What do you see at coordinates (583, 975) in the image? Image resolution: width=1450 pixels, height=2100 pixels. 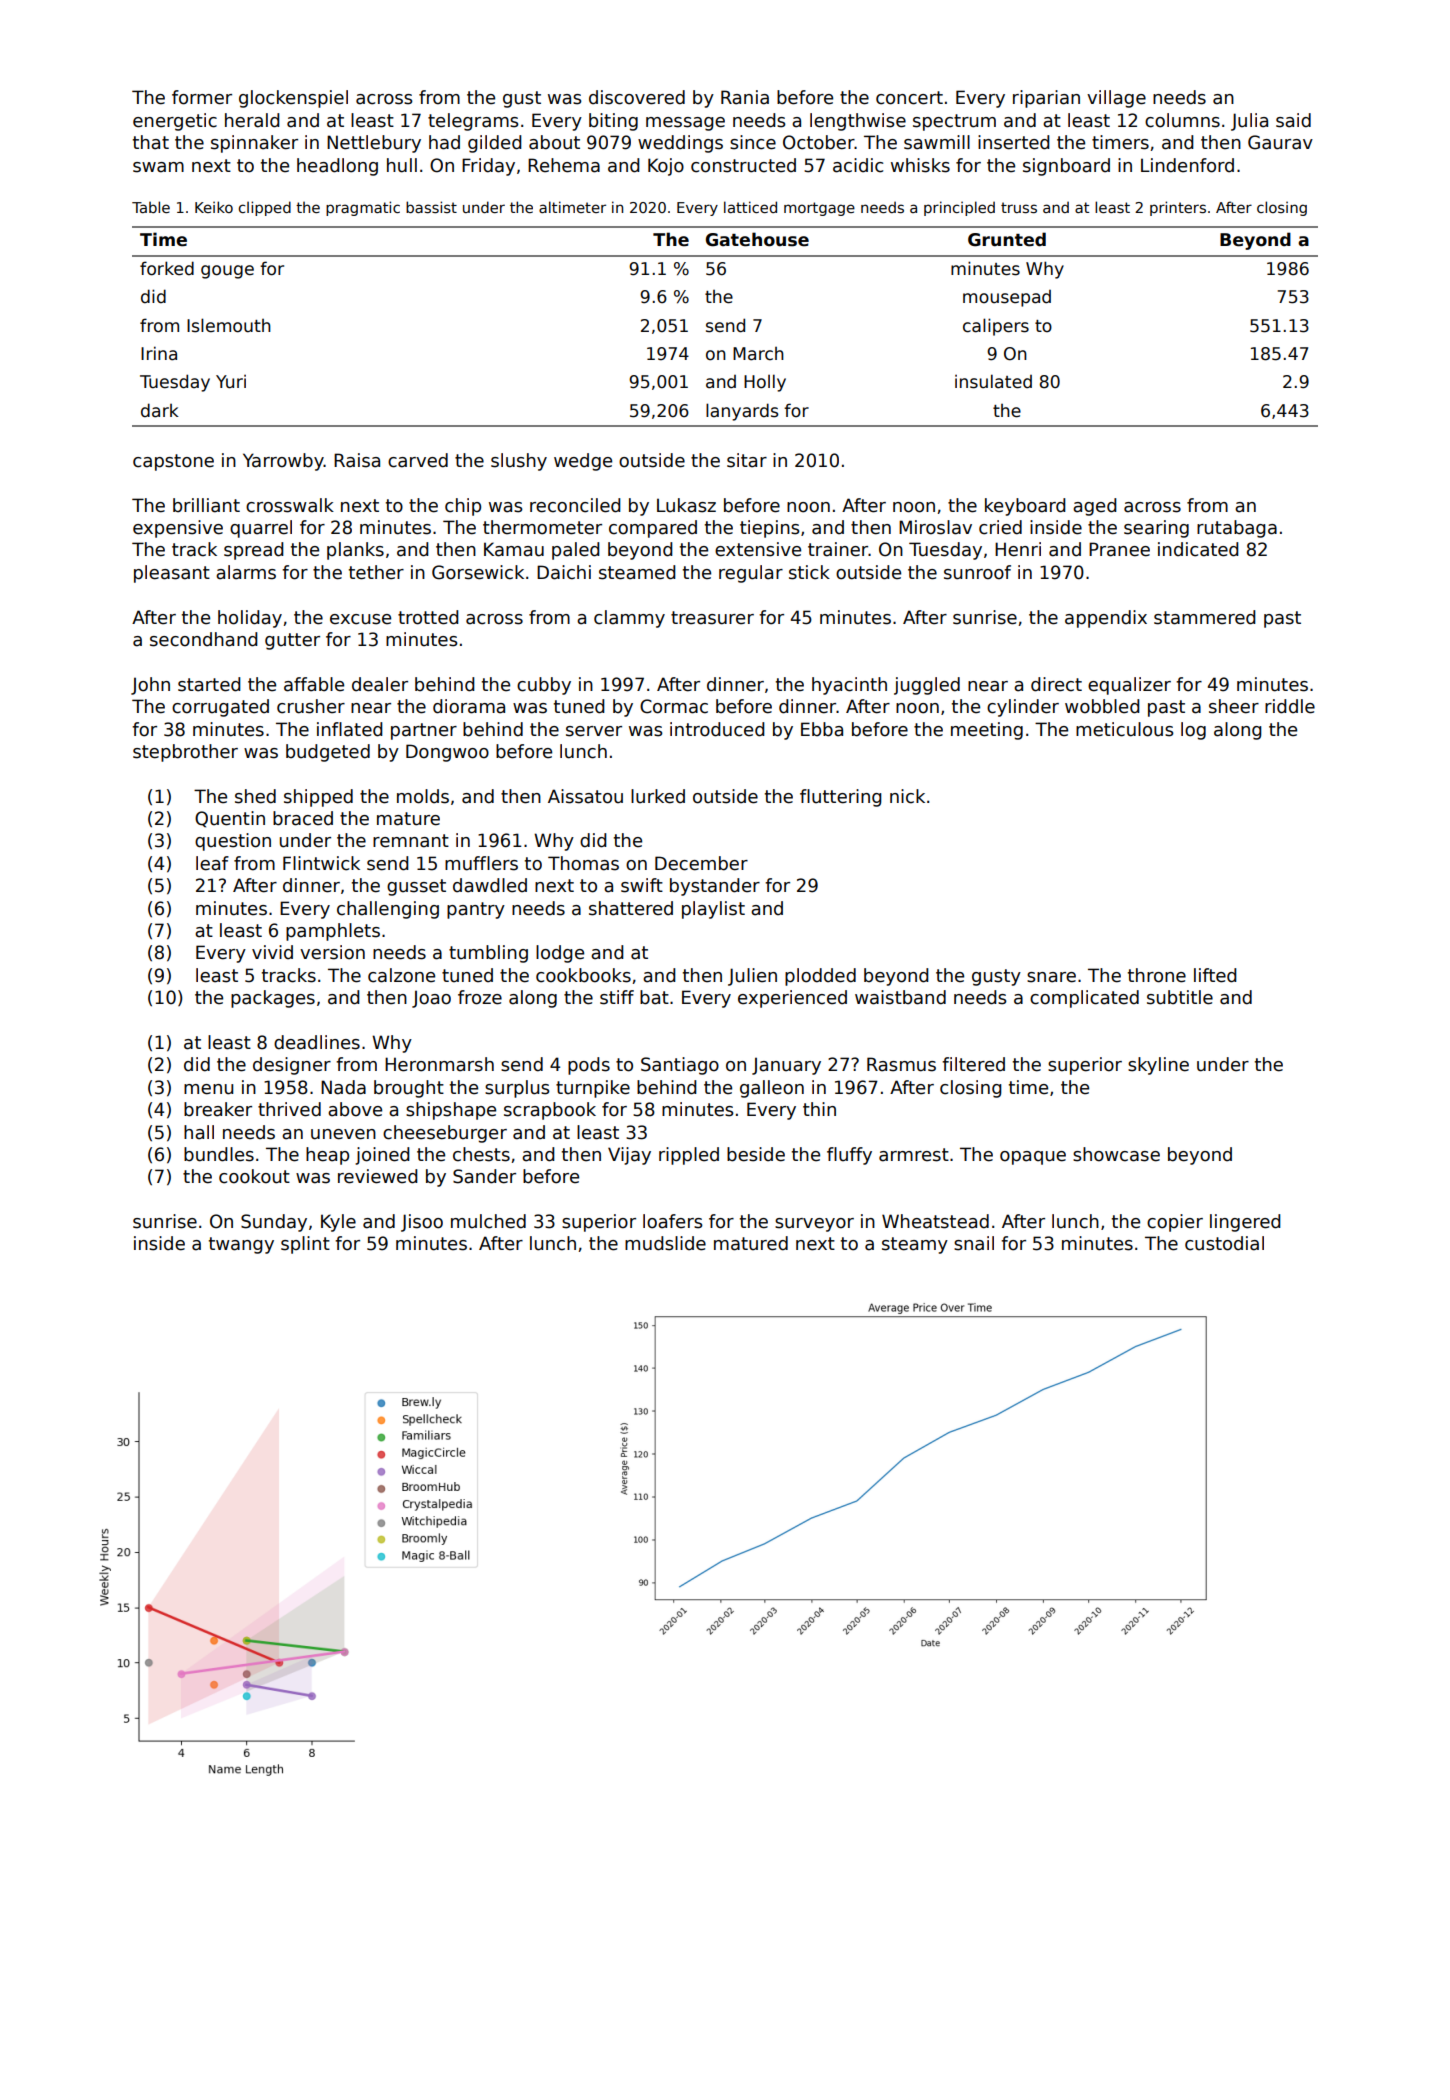 I see `cookbooks` at bounding box center [583, 975].
